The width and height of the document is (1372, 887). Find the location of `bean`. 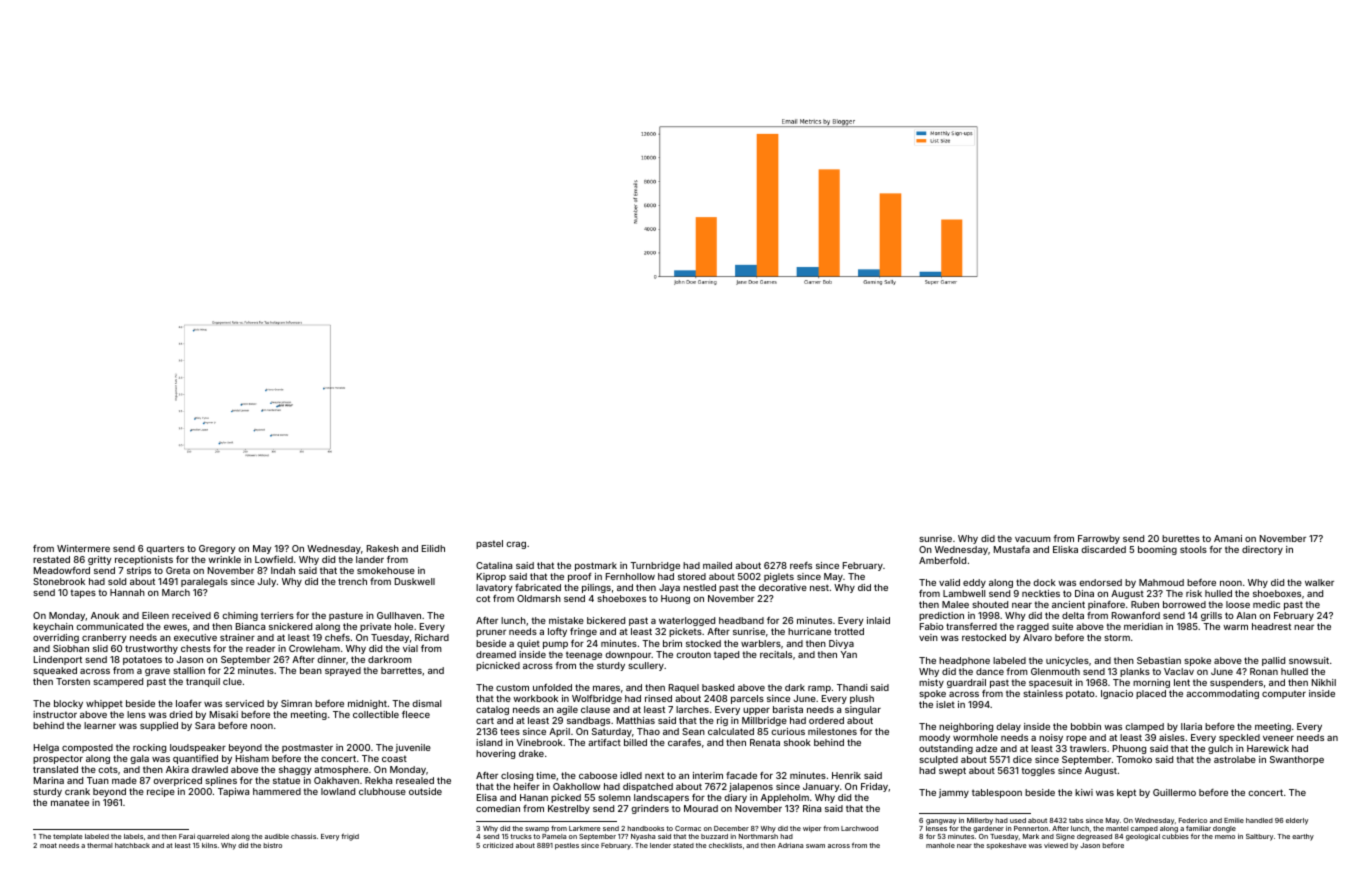

bean is located at coordinates (311, 670).
